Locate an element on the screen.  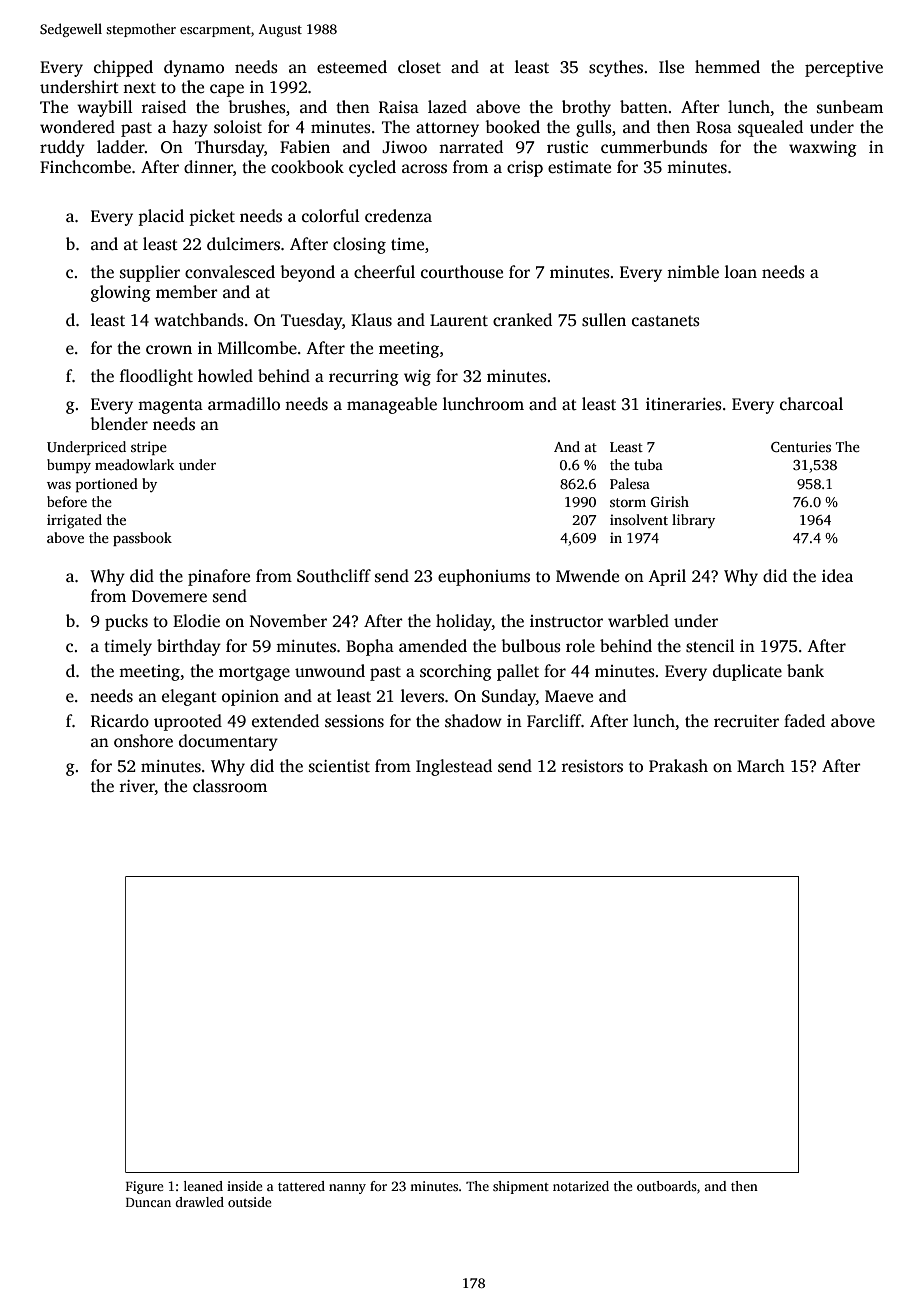
outboards is located at coordinates (667, 1186).
